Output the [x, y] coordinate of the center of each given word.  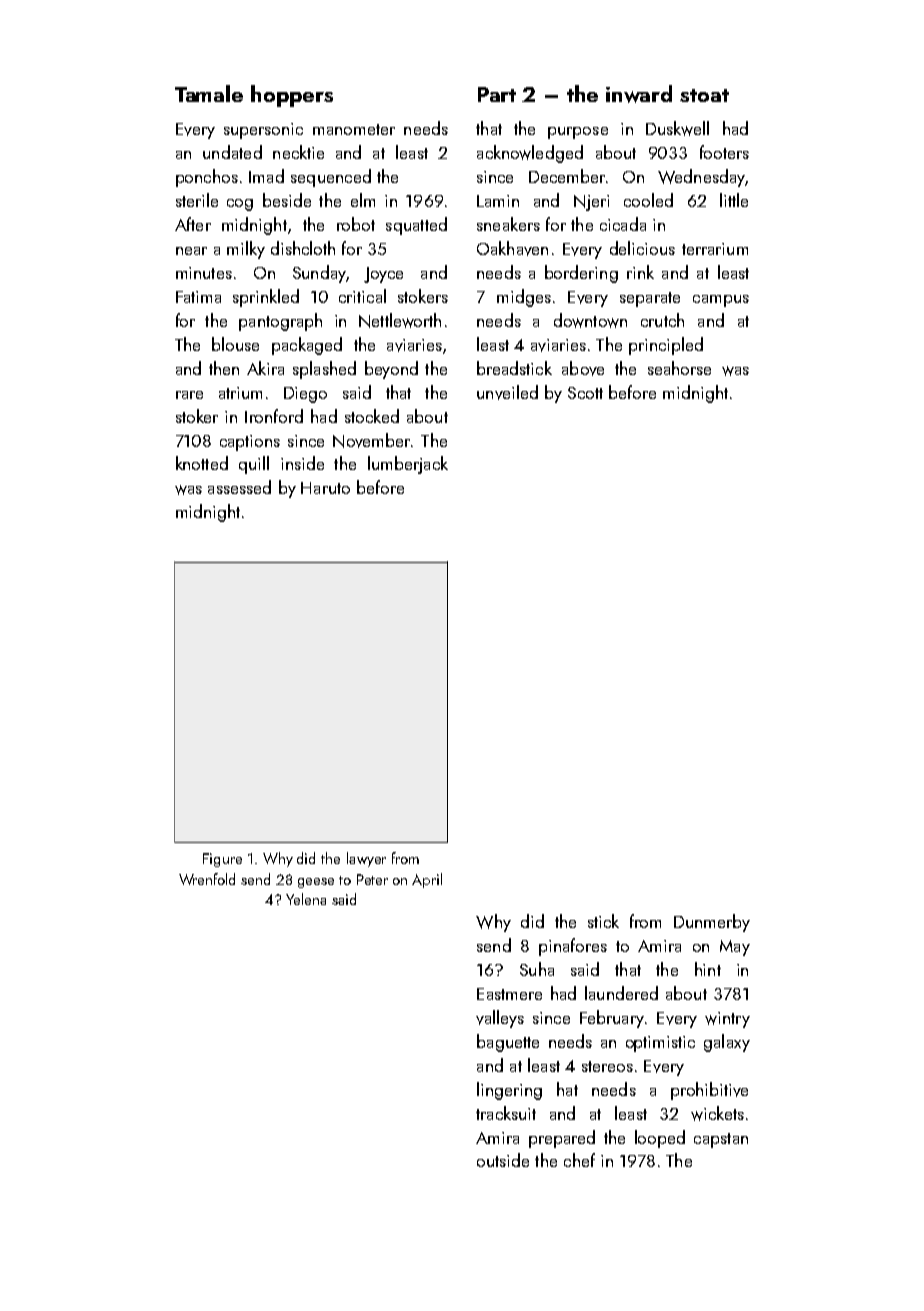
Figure [222, 860]
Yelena [306, 899]
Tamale [209, 93]
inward [639, 94]
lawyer [366, 859]
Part [497, 94]
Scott [585, 393]
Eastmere [509, 994]
